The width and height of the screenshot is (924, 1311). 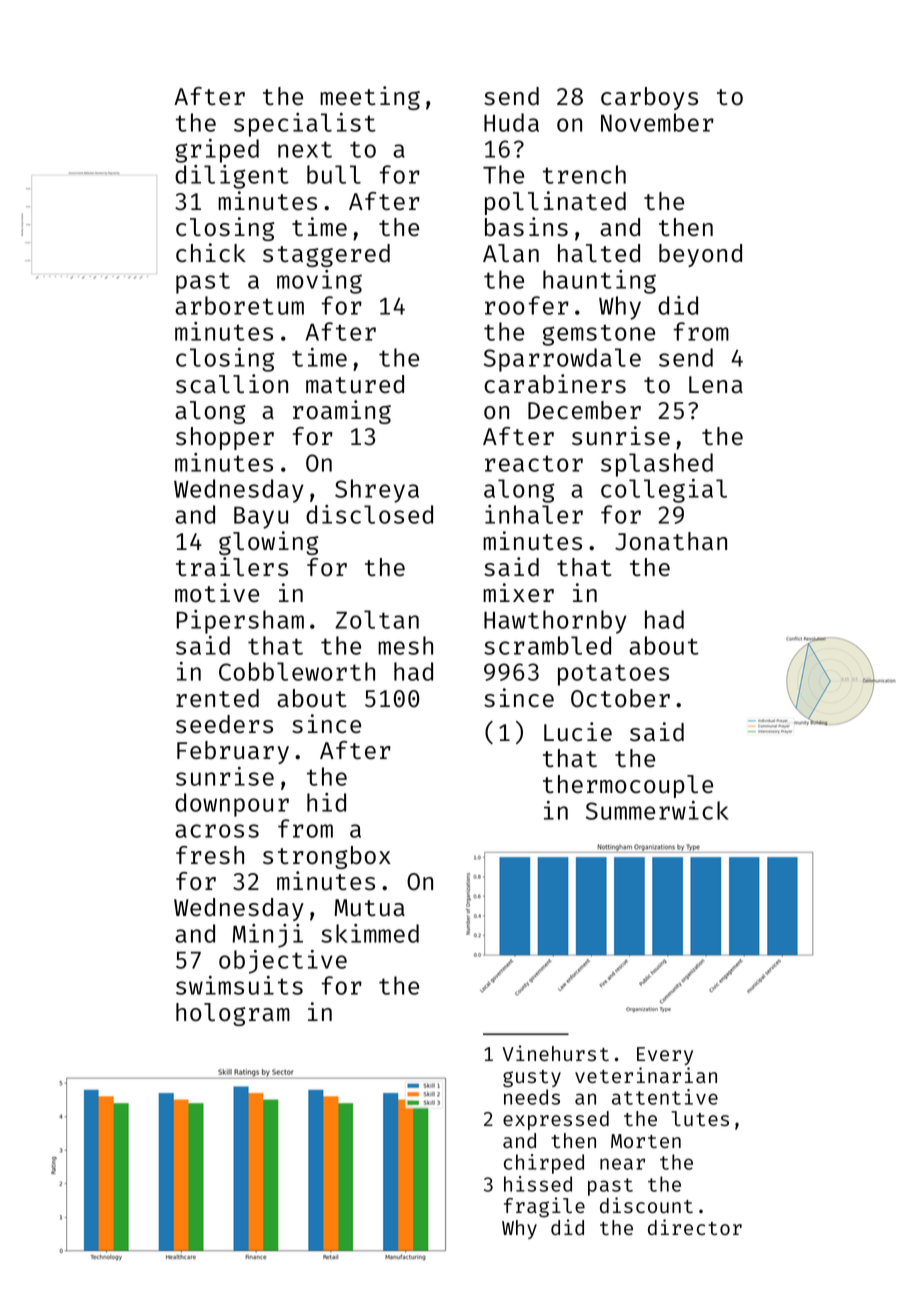 What do you see at coordinates (233, 1014) in the screenshot?
I see `hologram` at bounding box center [233, 1014].
